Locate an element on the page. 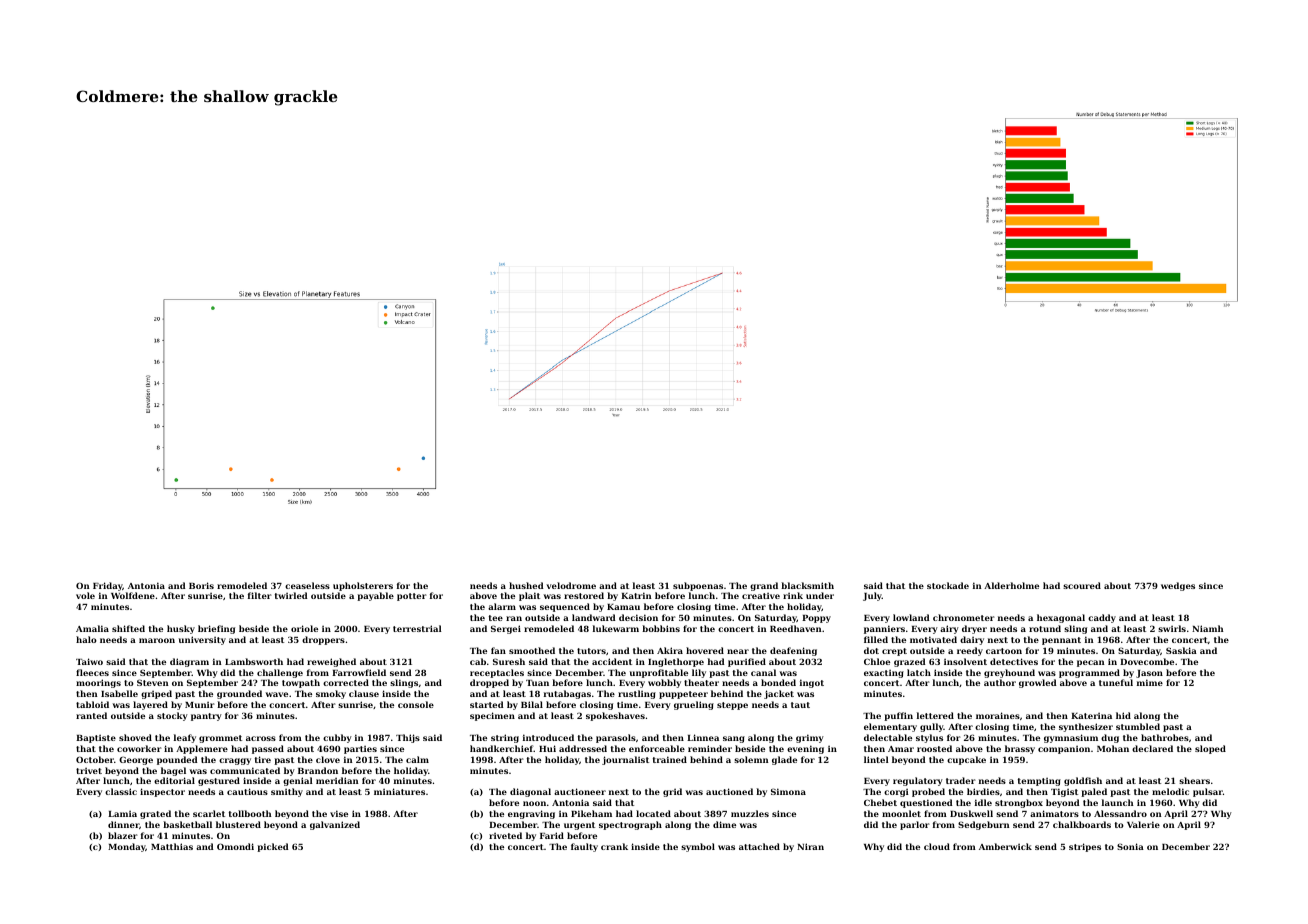 This document has height=924, width=1308. blazer is located at coordinates (123, 835).
